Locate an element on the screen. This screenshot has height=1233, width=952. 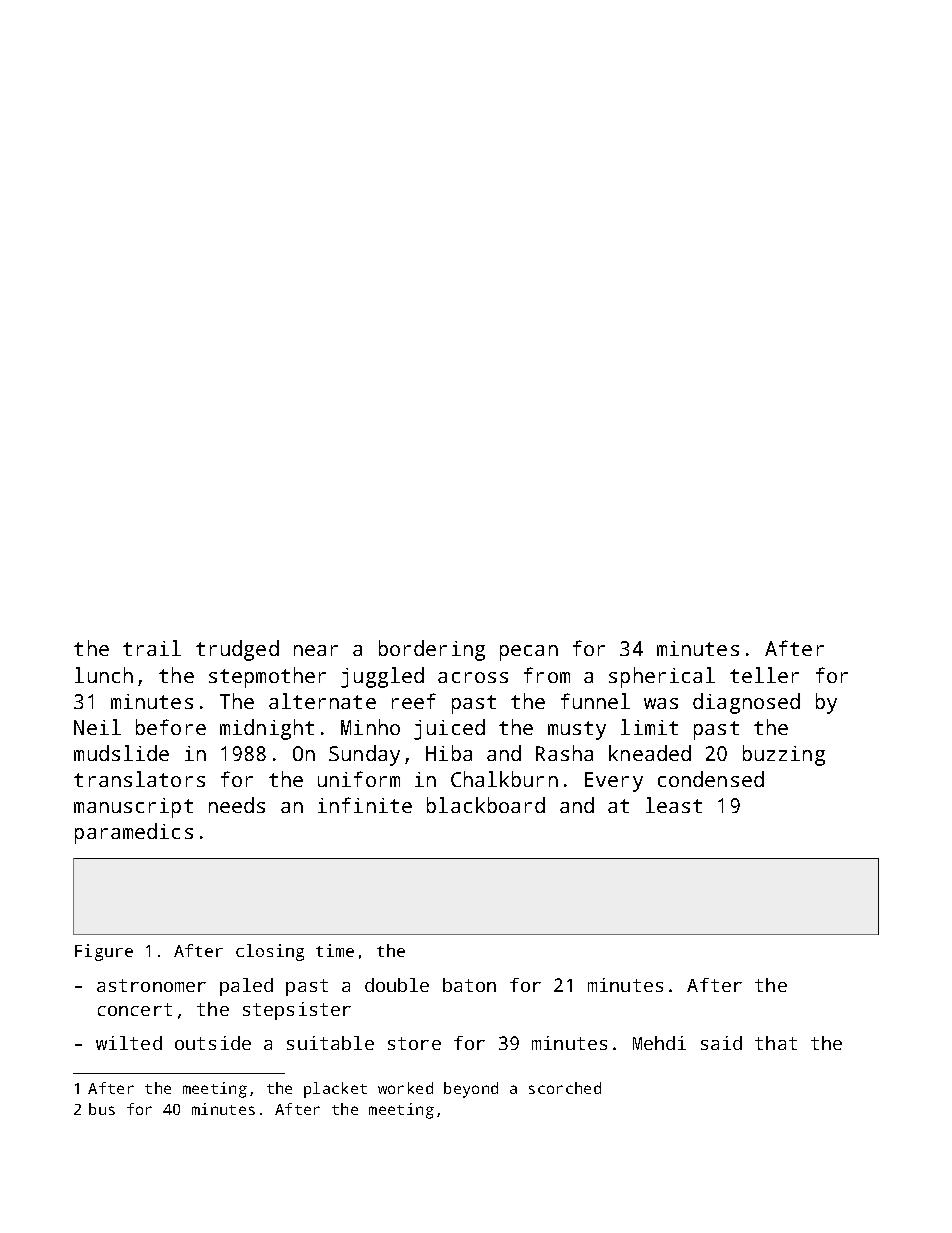
that is located at coordinates (776, 1043).
